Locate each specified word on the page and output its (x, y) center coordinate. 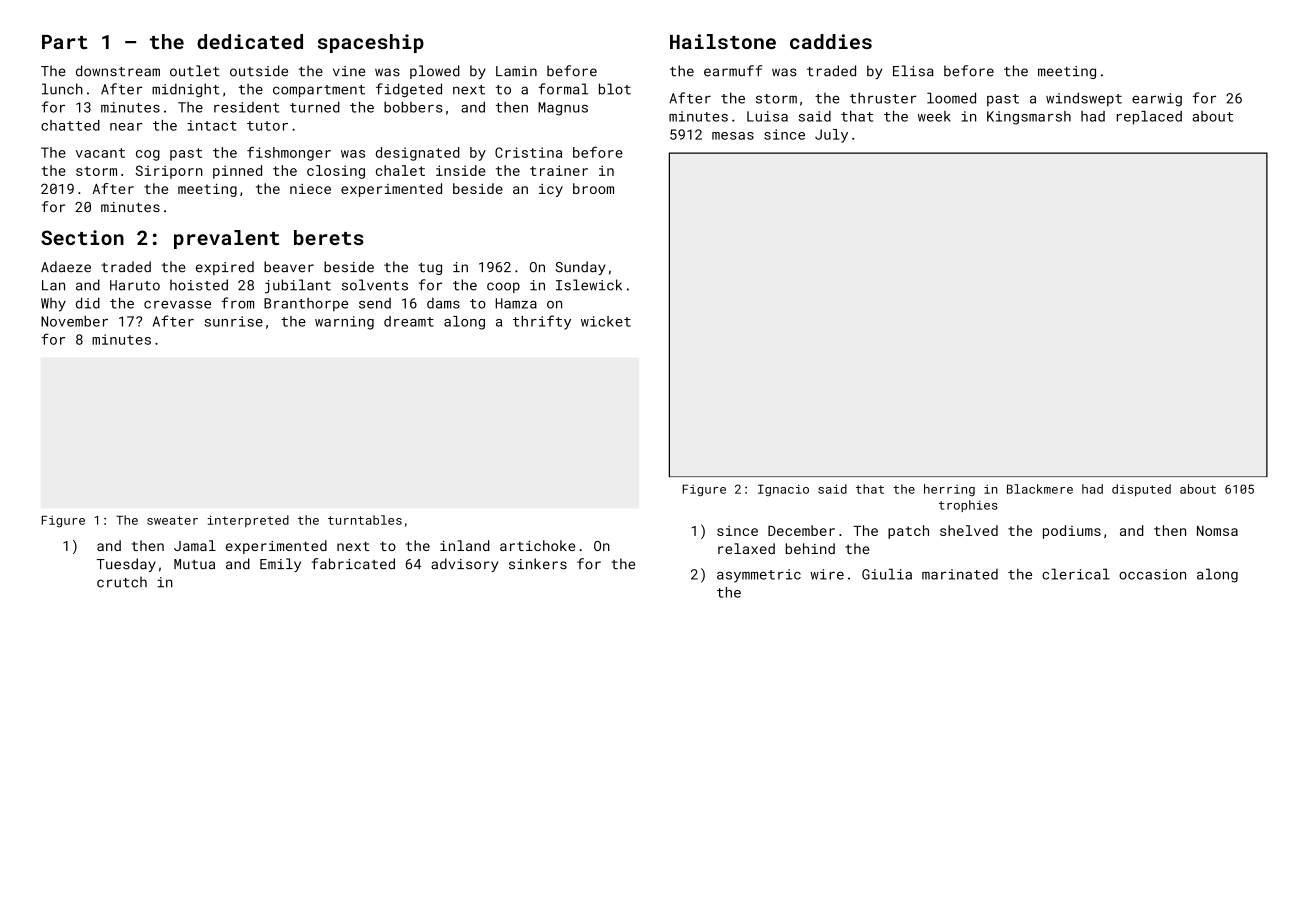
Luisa (767, 116)
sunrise (234, 321)
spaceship (371, 43)
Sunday (580, 268)
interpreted (248, 521)
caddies (831, 41)
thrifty (542, 322)
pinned (237, 172)
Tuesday (126, 565)
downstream (118, 71)
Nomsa (1217, 531)
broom (593, 188)
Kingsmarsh (1029, 118)
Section (82, 237)
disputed (1141, 490)
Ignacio (783, 490)
